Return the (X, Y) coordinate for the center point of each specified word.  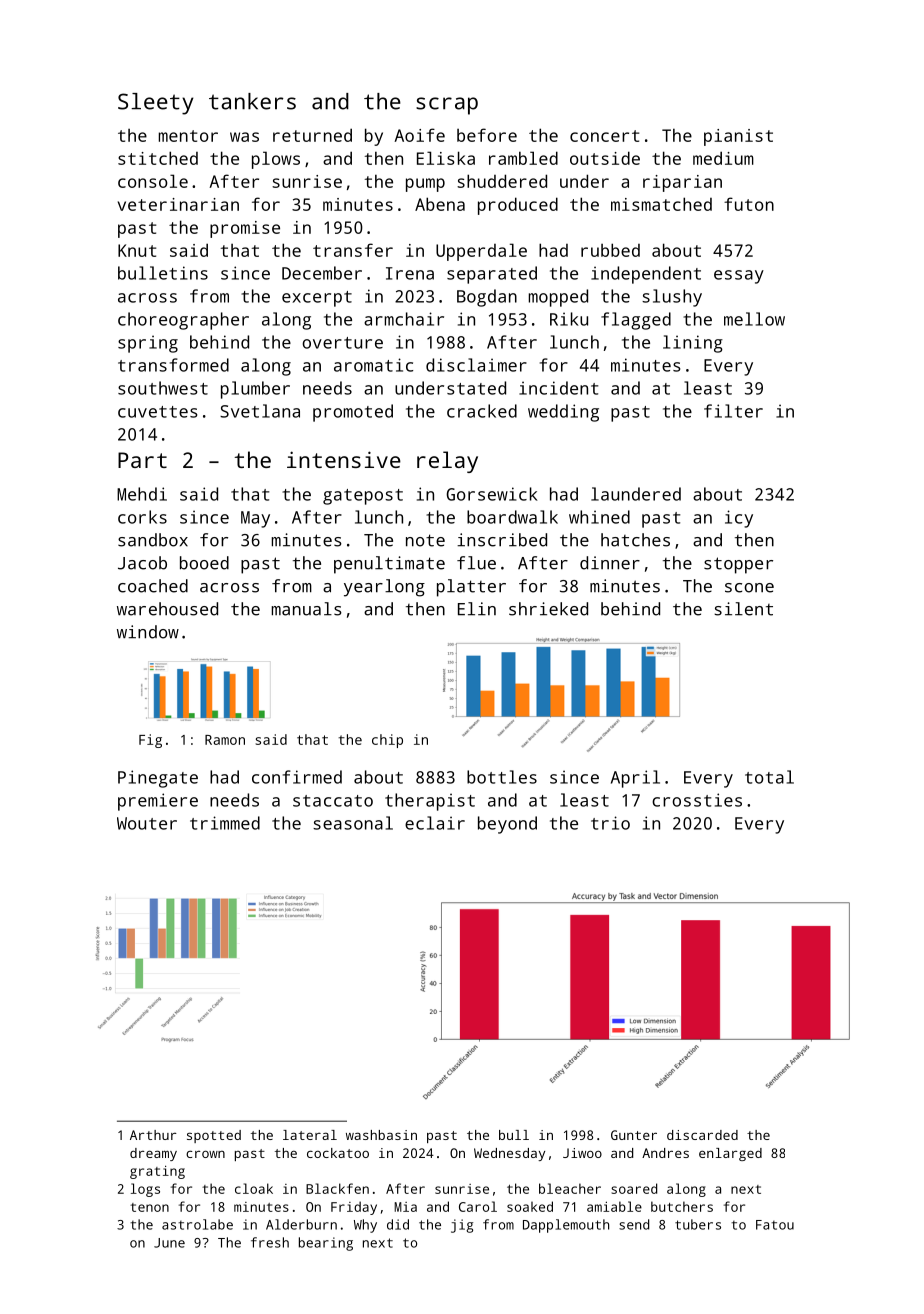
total (769, 777)
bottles (502, 777)
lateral (310, 1135)
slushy (672, 298)
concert (604, 136)
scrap (447, 106)
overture (342, 343)
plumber (255, 390)
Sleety (155, 104)
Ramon (225, 740)
